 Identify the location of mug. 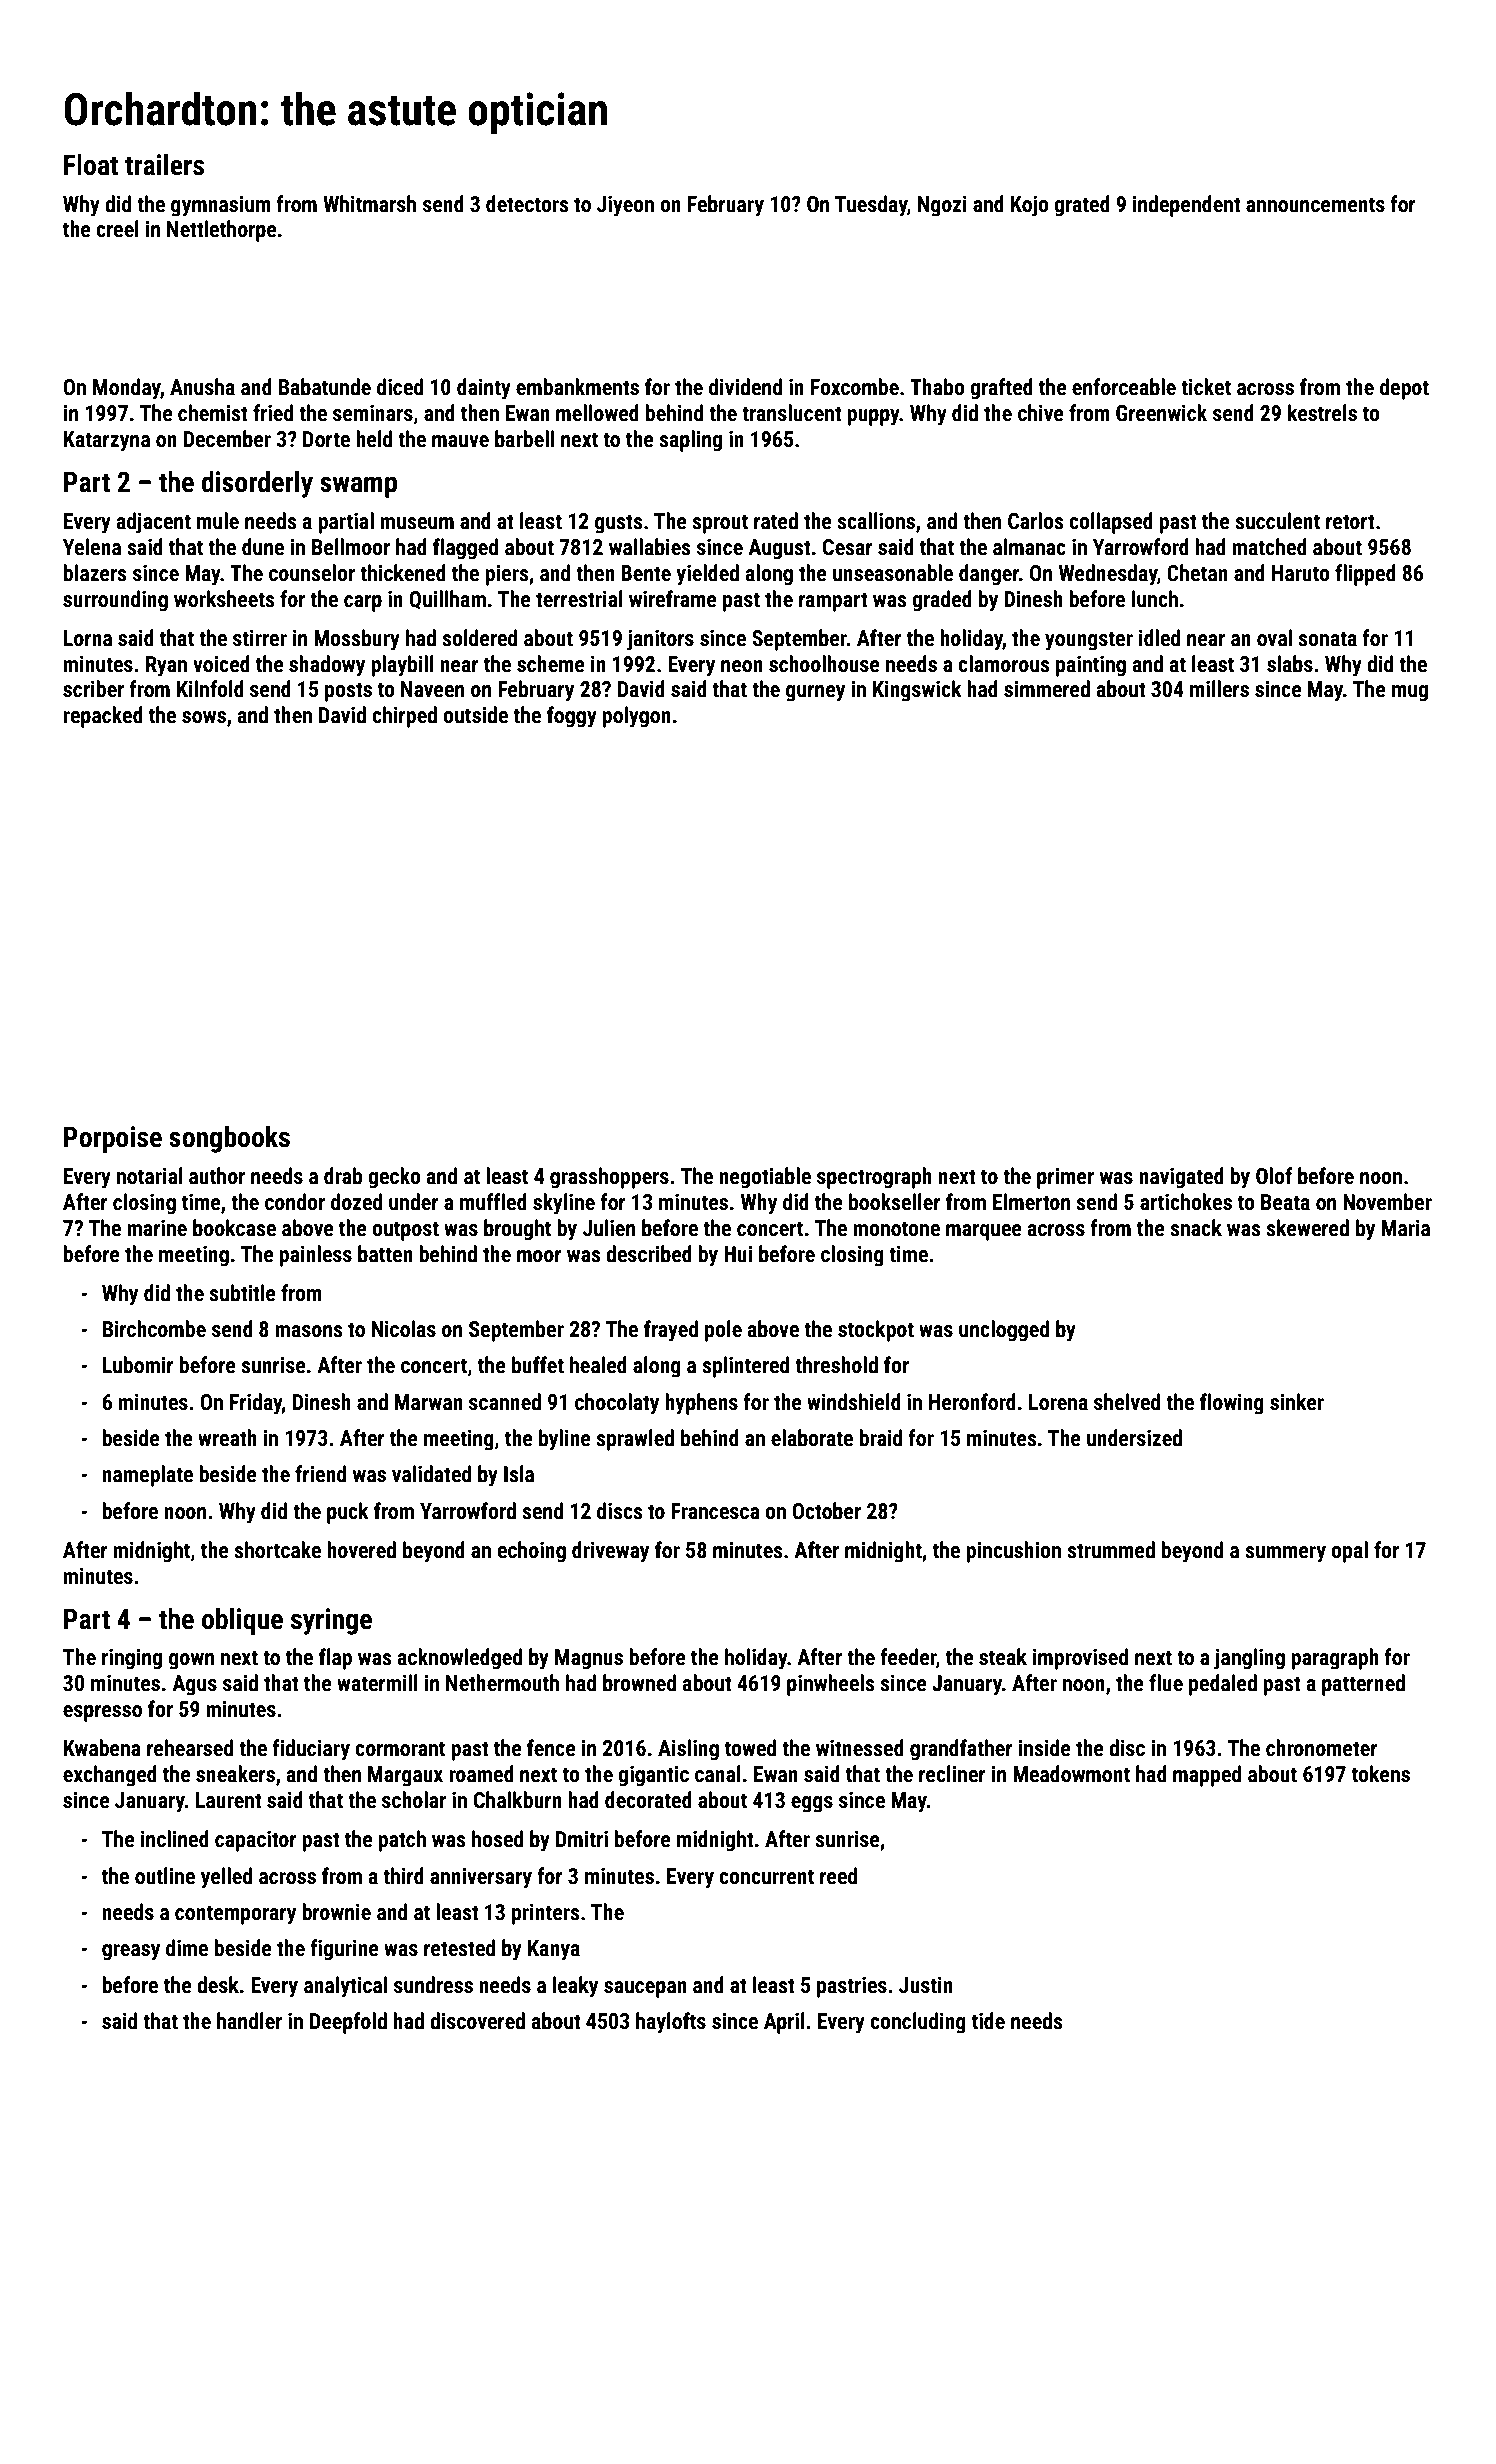
(1410, 693).
